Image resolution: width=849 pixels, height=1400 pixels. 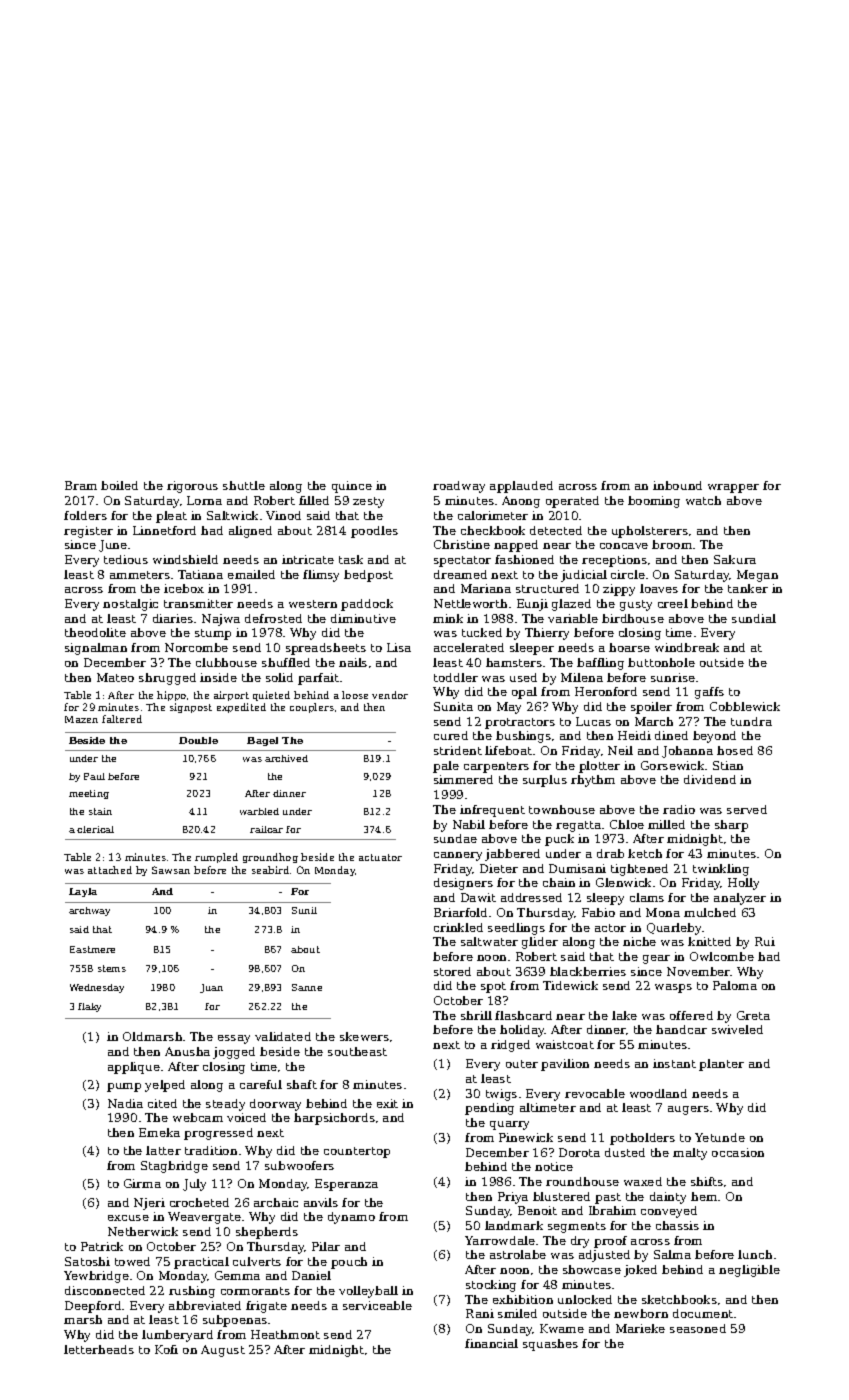 What do you see at coordinates (99, 1349) in the screenshot?
I see `letterheads` at bounding box center [99, 1349].
